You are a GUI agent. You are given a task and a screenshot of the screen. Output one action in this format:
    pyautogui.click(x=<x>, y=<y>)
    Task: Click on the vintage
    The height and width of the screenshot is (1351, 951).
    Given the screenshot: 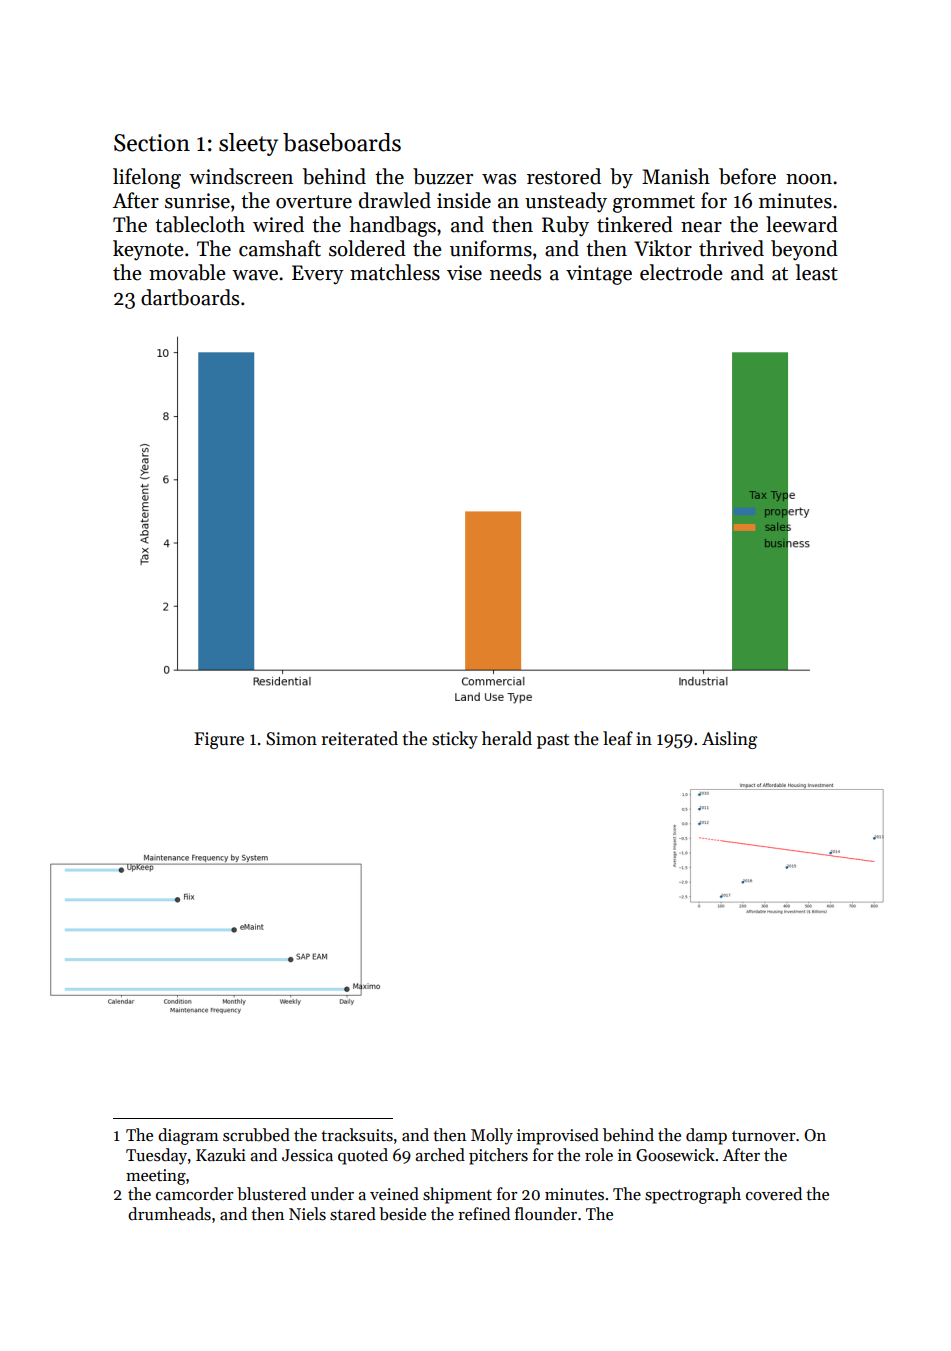 What is the action you would take?
    pyautogui.click(x=599, y=275)
